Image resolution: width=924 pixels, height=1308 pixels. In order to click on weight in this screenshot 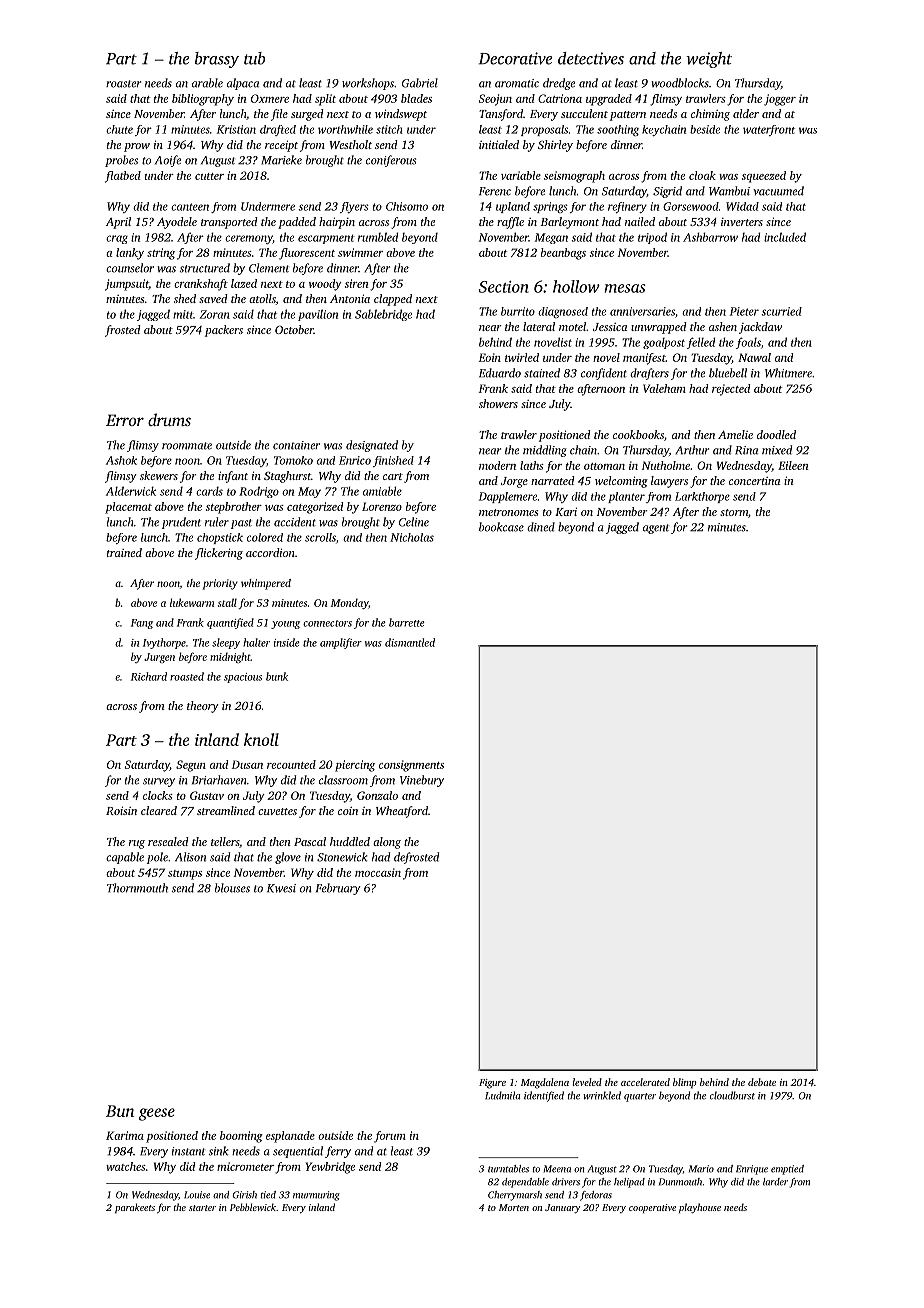, I will do `click(709, 60)`.
